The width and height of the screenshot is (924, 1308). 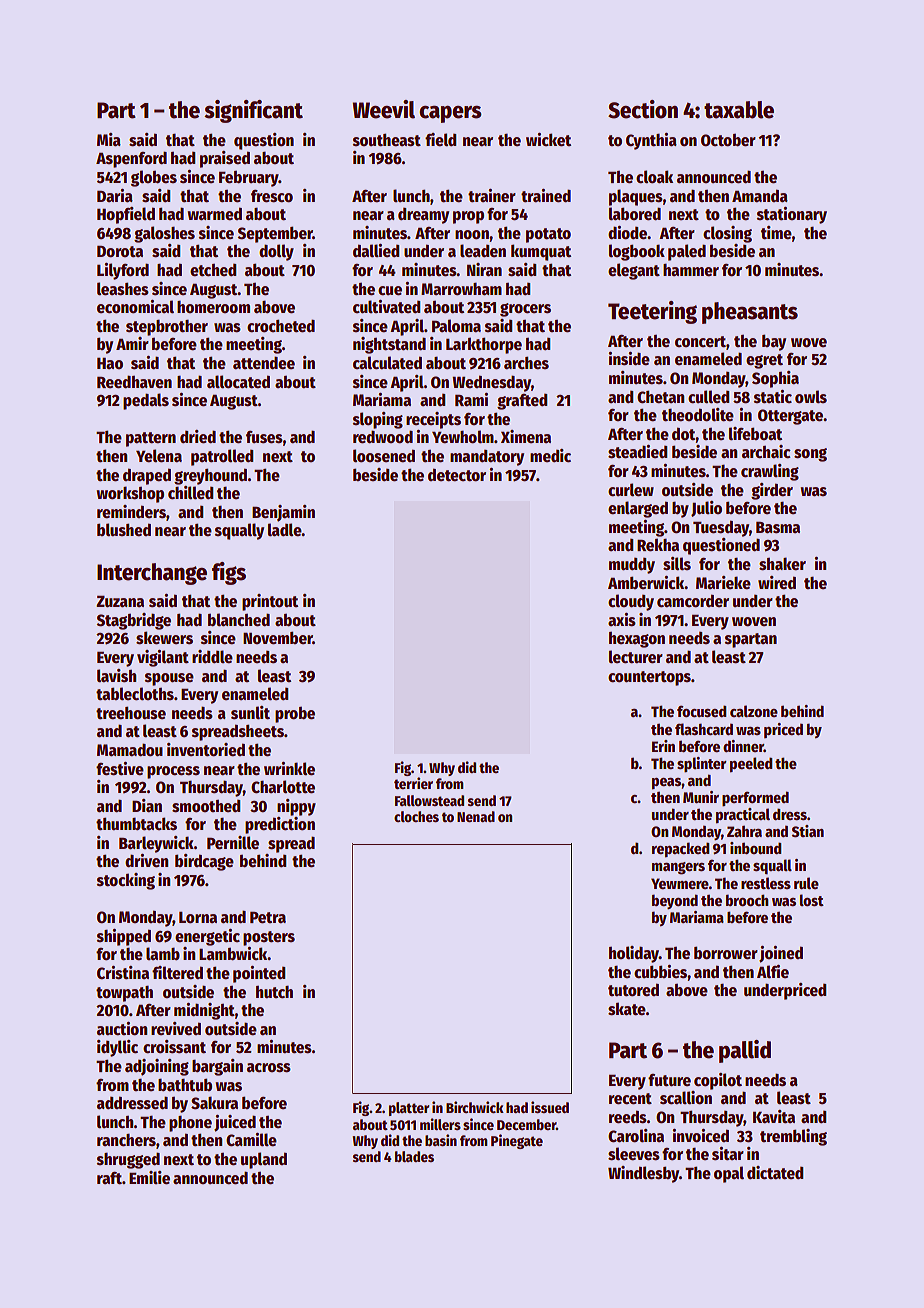 I want to click on Section, so click(x=643, y=109).
